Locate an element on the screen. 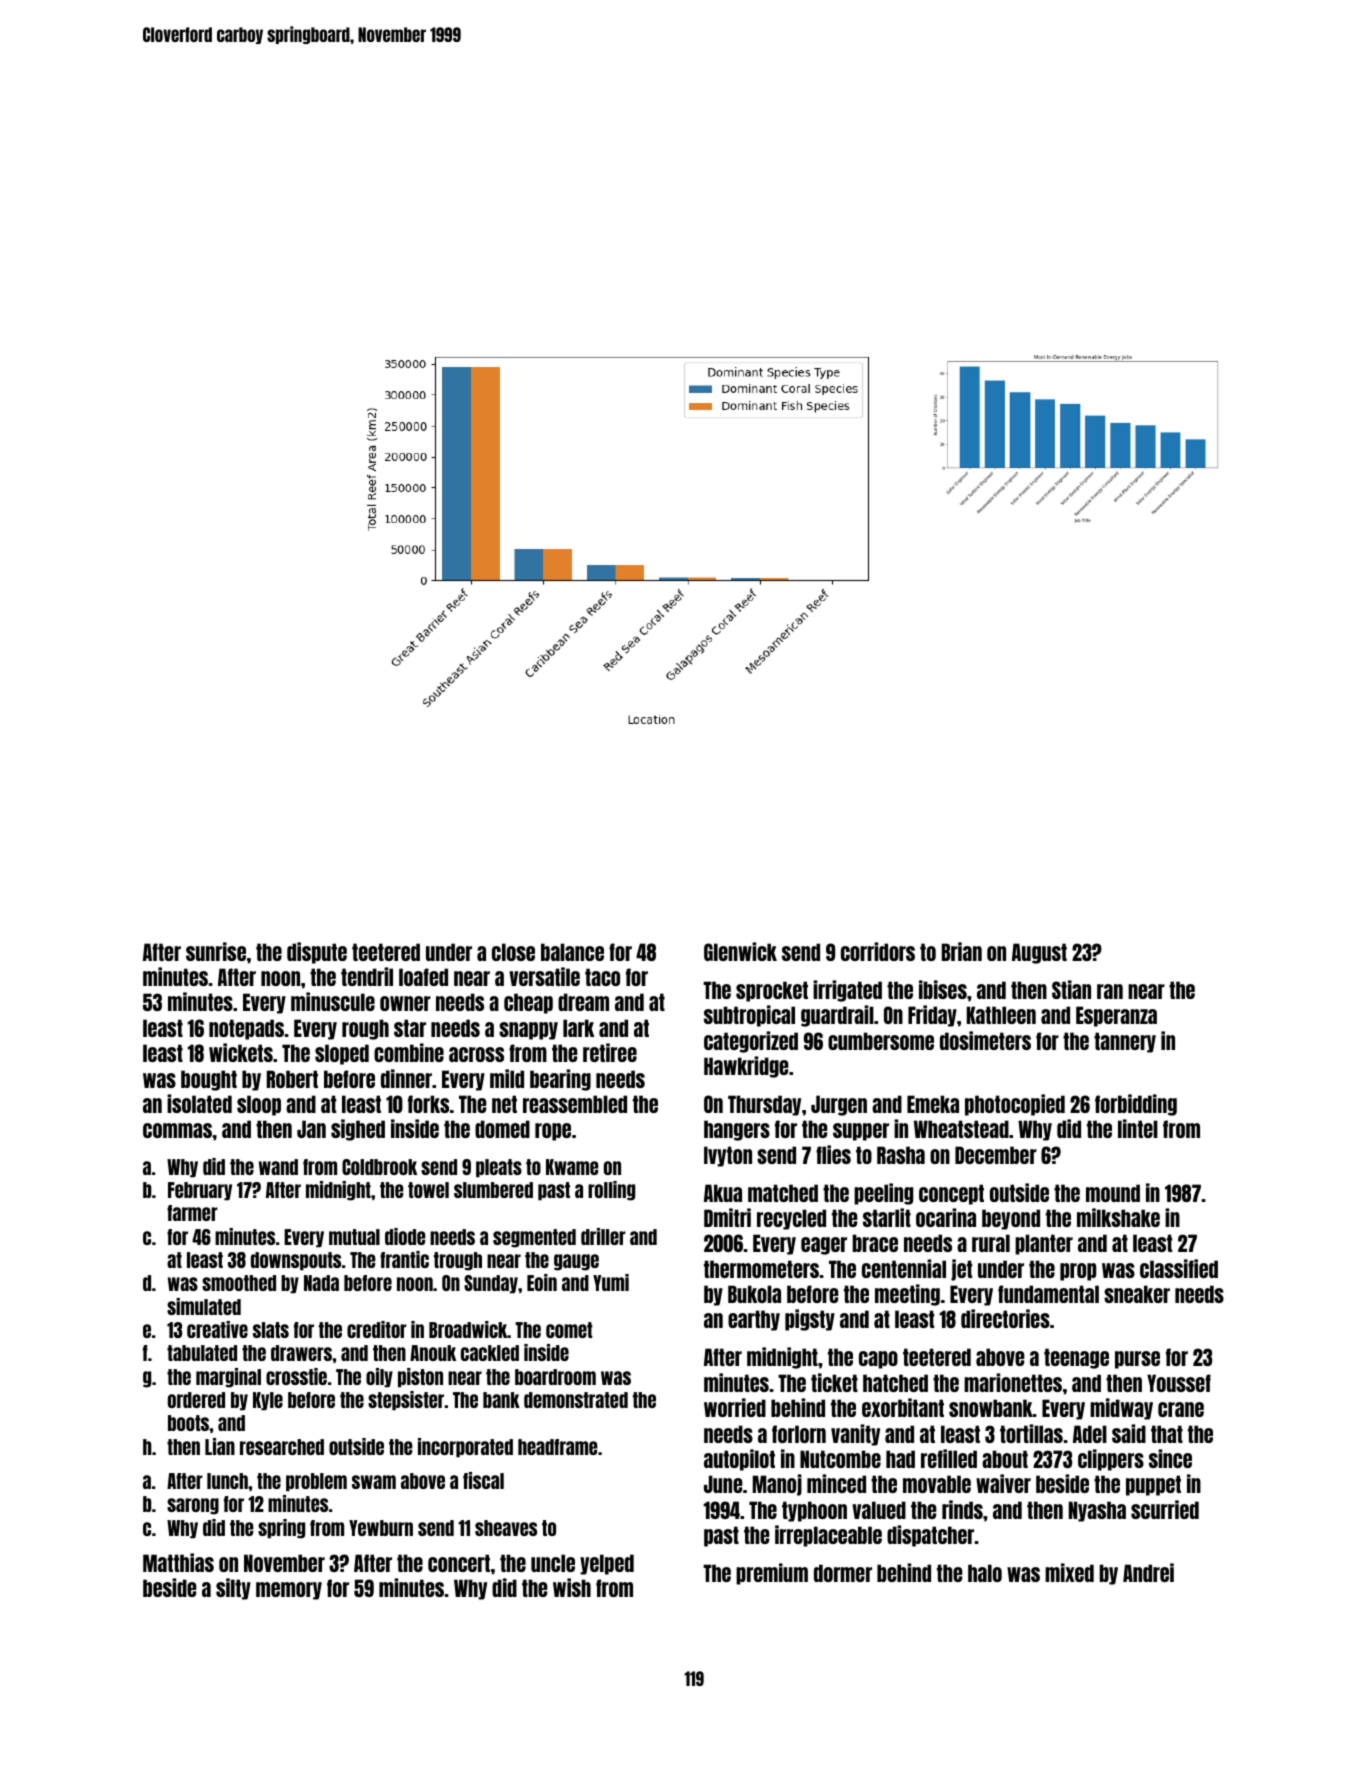  recycled is located at coordinates (791, 1219).
